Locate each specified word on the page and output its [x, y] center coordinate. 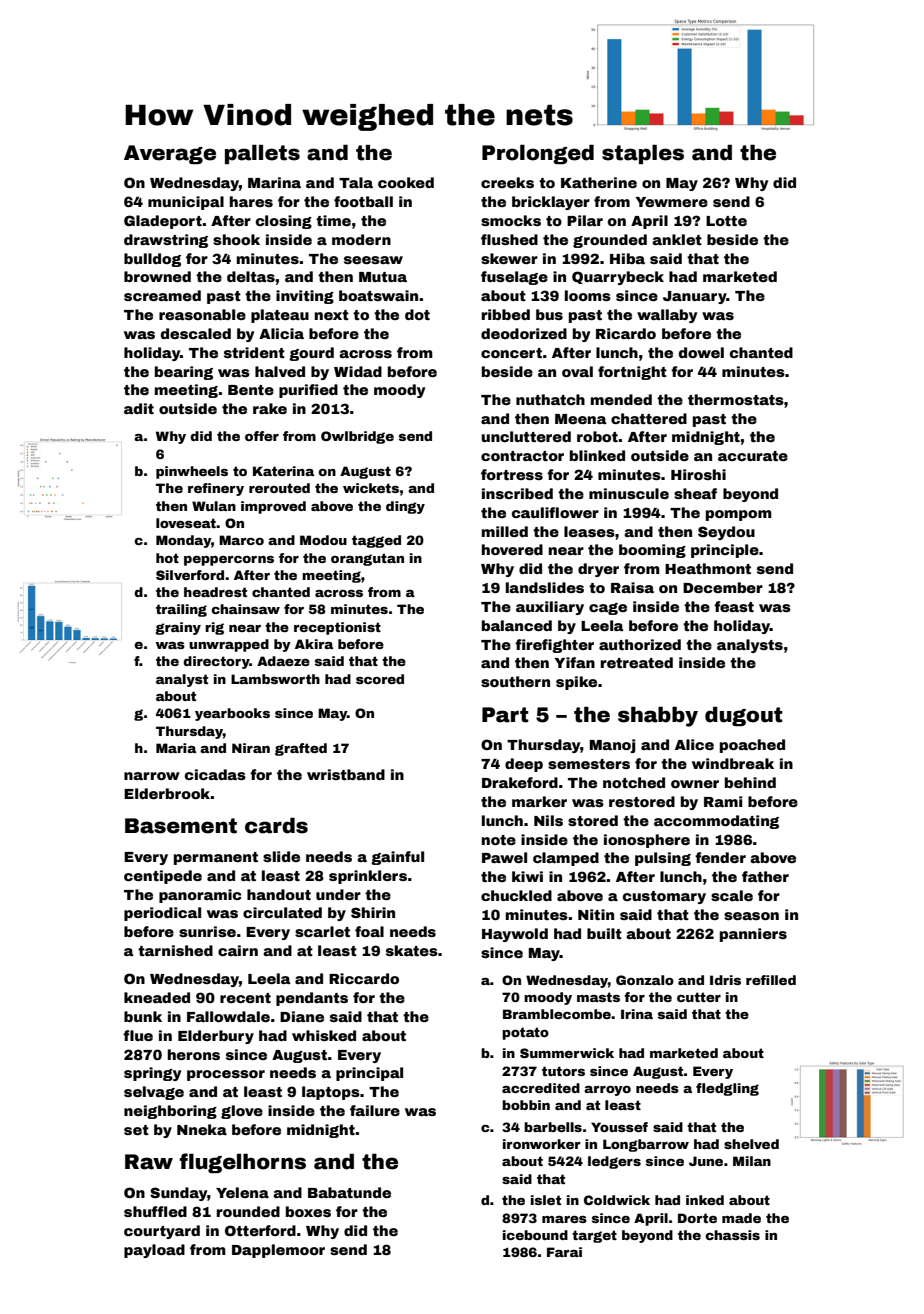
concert [511, 353]
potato [525, 1033]
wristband [346, 774]
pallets [262, 154]
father [765, 876]
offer [262, 436]
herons [194, 1054]
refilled [771, 980]
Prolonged [538, 154]
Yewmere [671, 202]
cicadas [215, 774]
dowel [701, 352]
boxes [308, 1211]
